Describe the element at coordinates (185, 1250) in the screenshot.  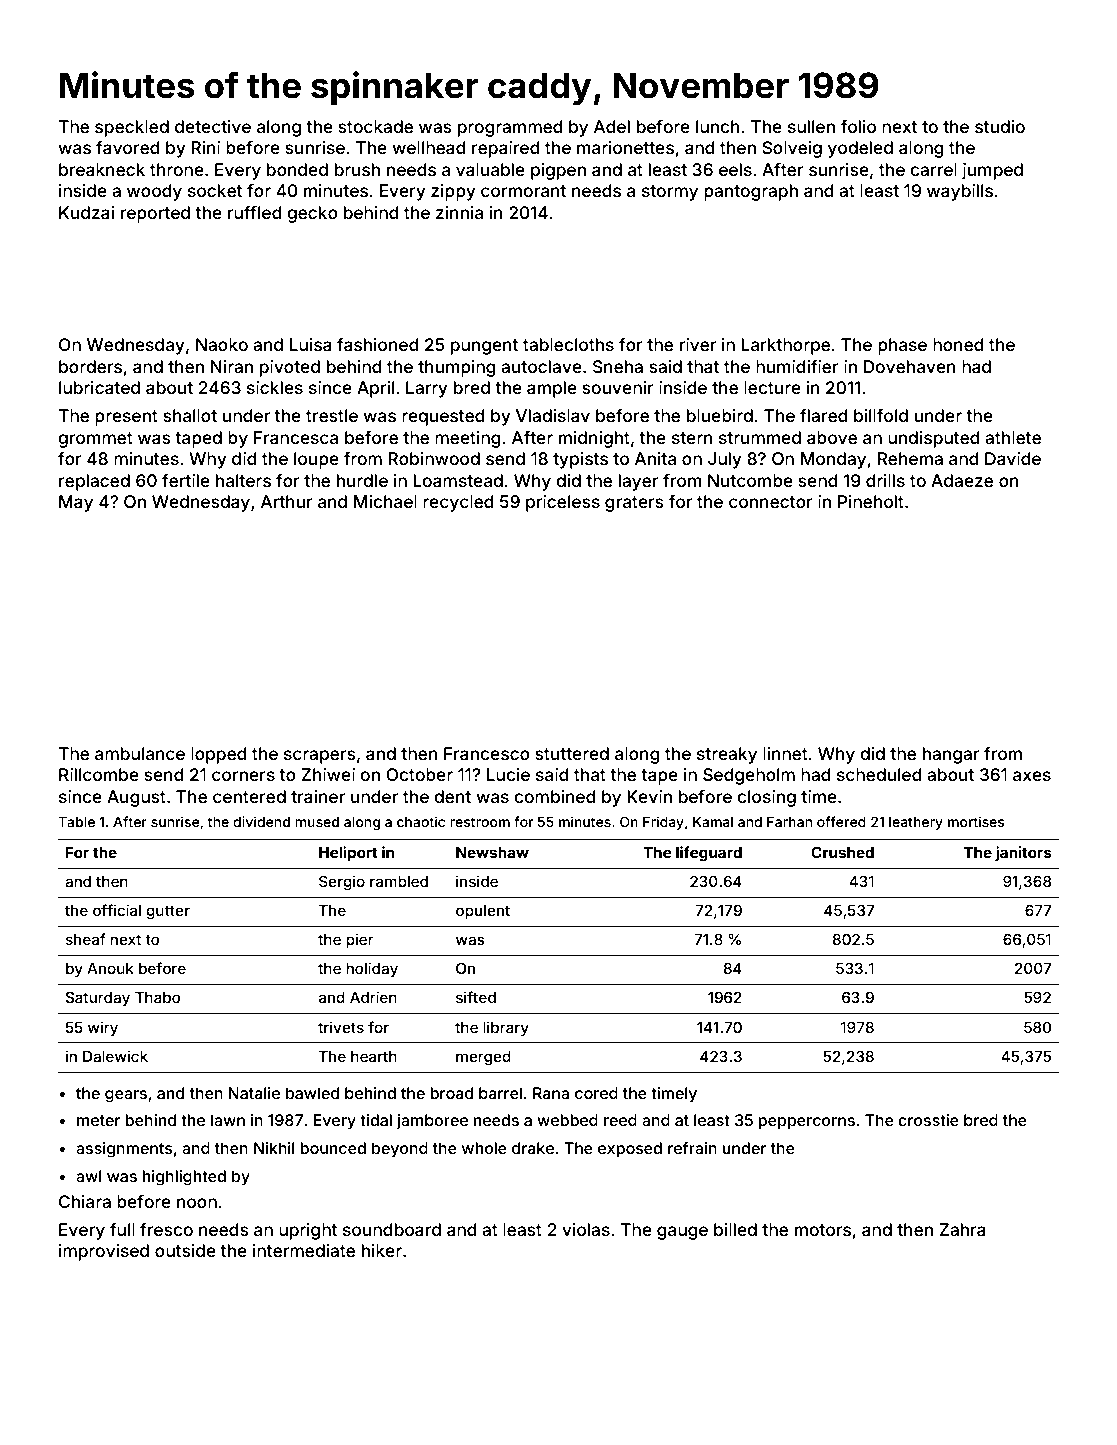
I see `outside` at that location.
